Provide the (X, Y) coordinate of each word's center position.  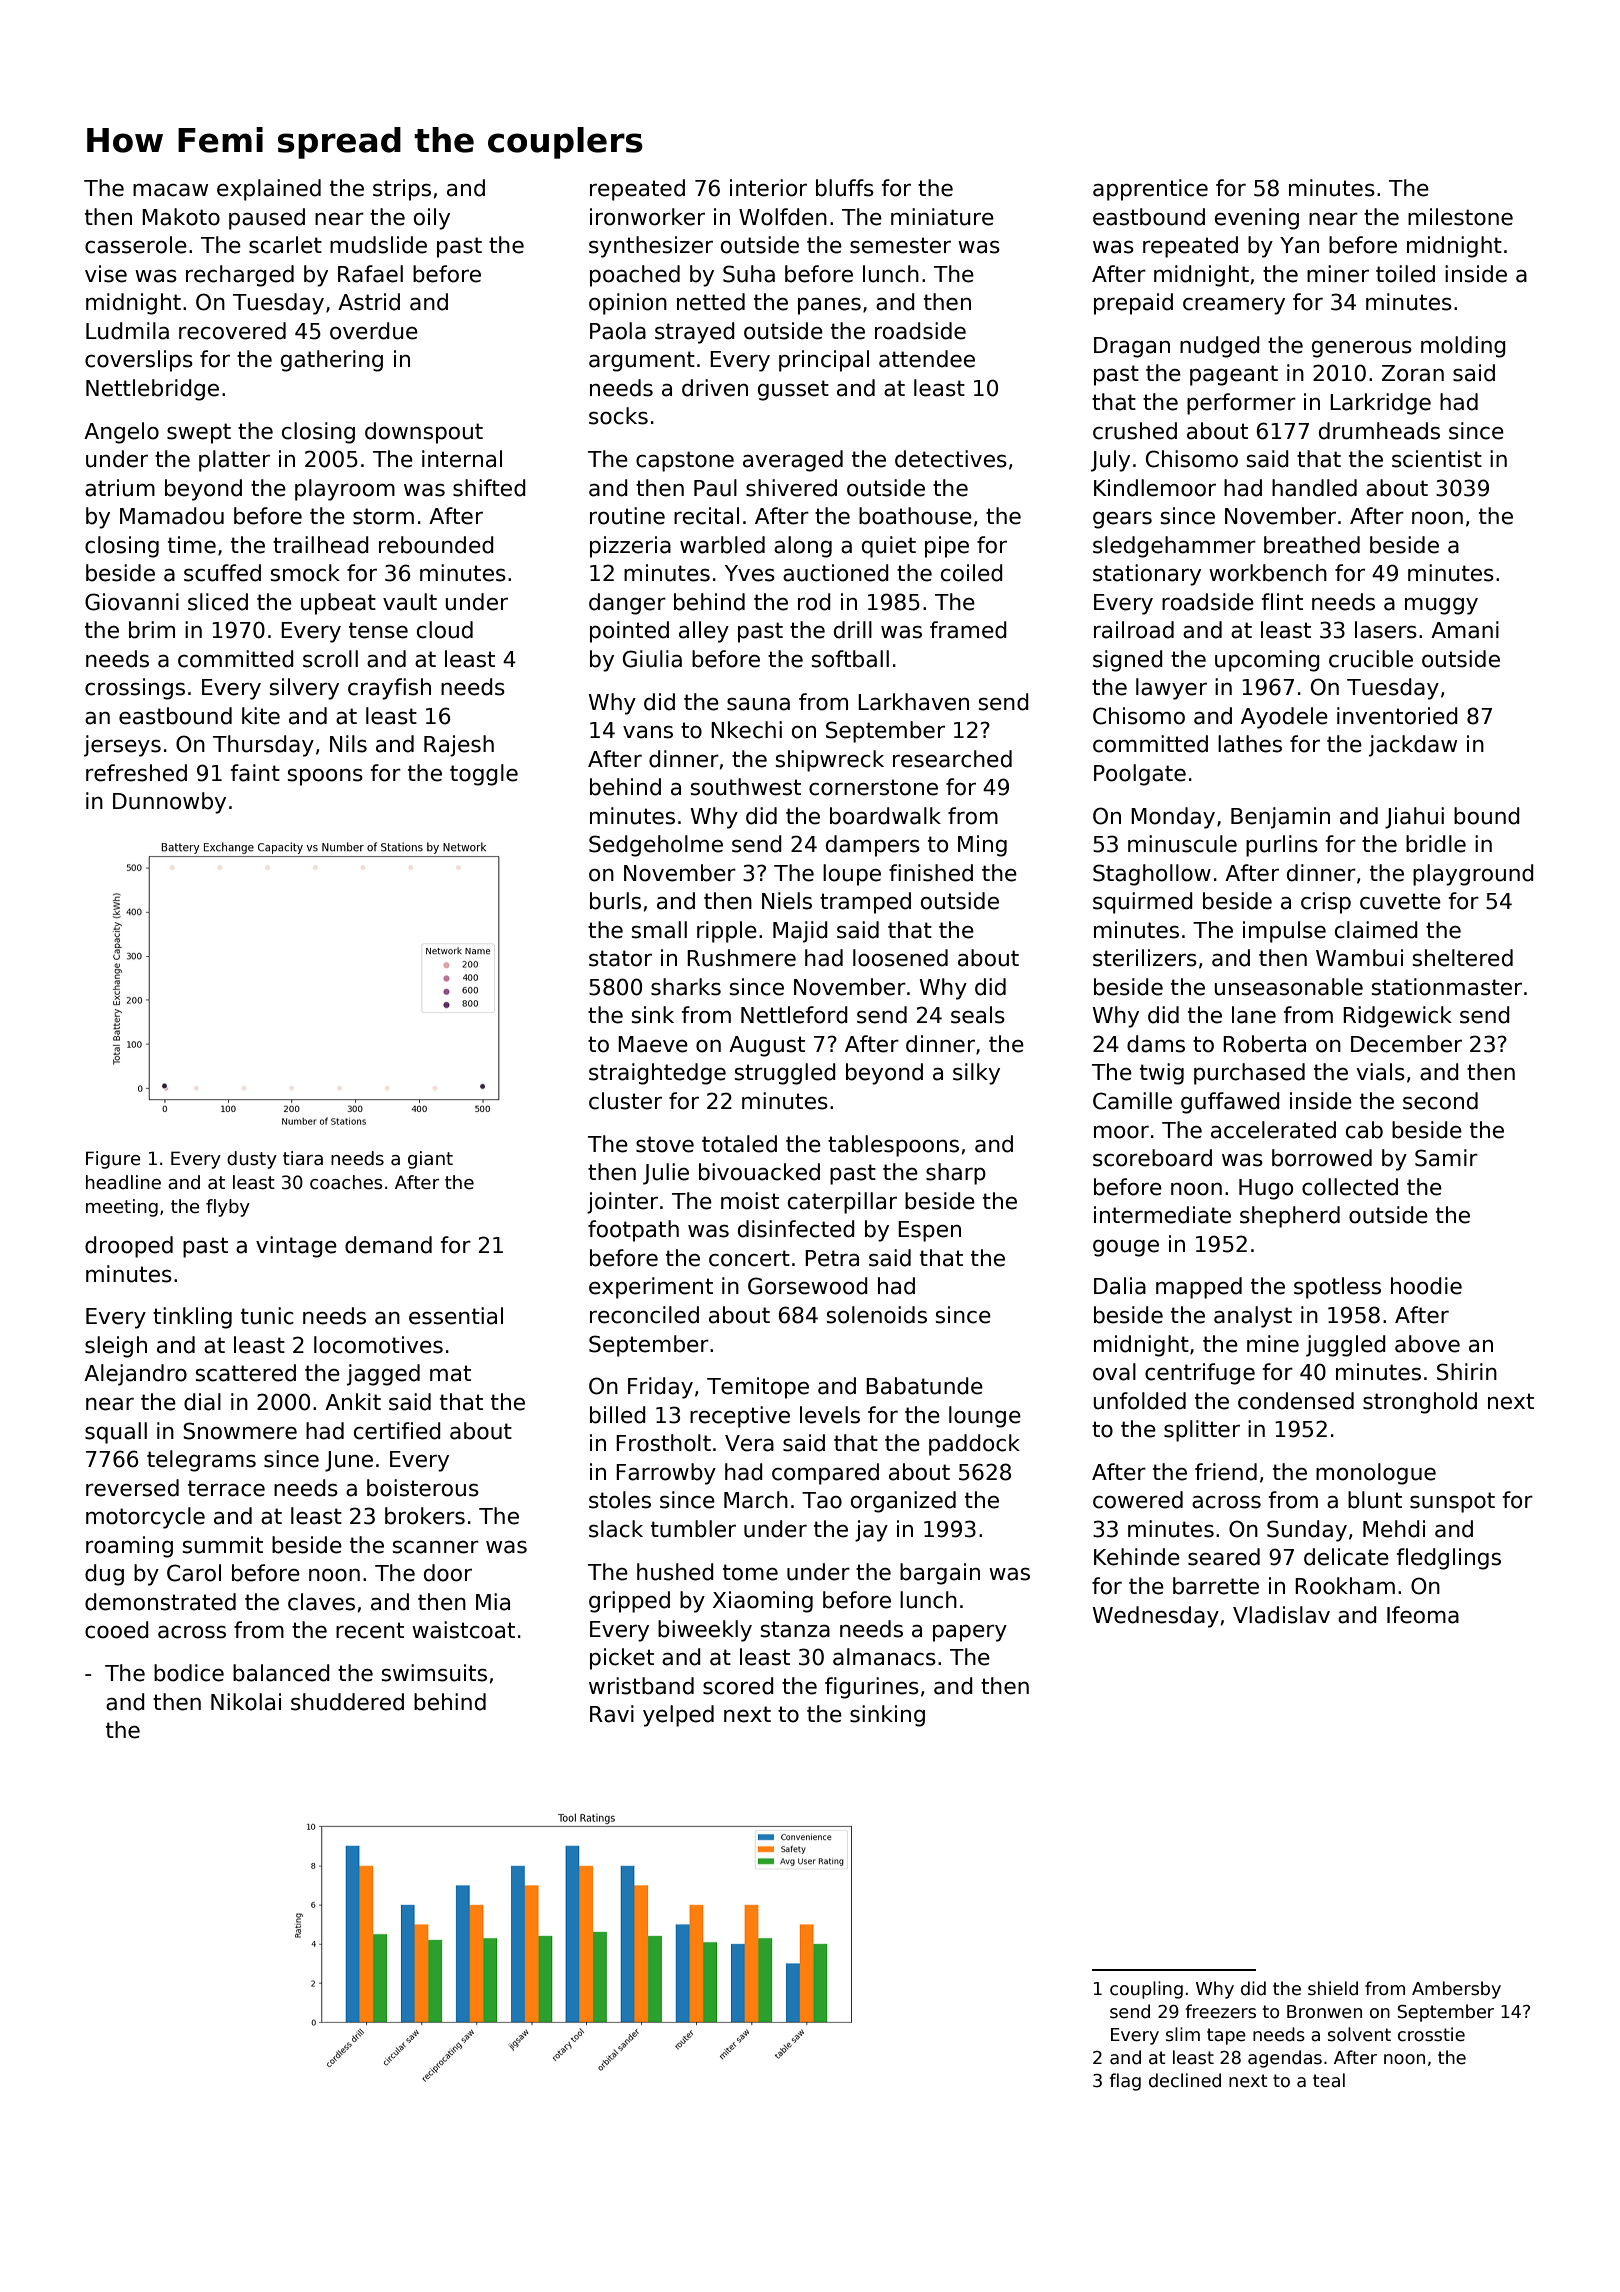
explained (269, 190)
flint (1282, 601)
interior (768, 188)
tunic (267, 1316)
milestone (1460, 217)
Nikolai (246, 1702)
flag (1125, 2082)
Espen (929, 1231)
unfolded (1139, 1401)
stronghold (1420, 1403)
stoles (620, 1500)
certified (397, 1431)
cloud (445, 630)
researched (952, 759)
